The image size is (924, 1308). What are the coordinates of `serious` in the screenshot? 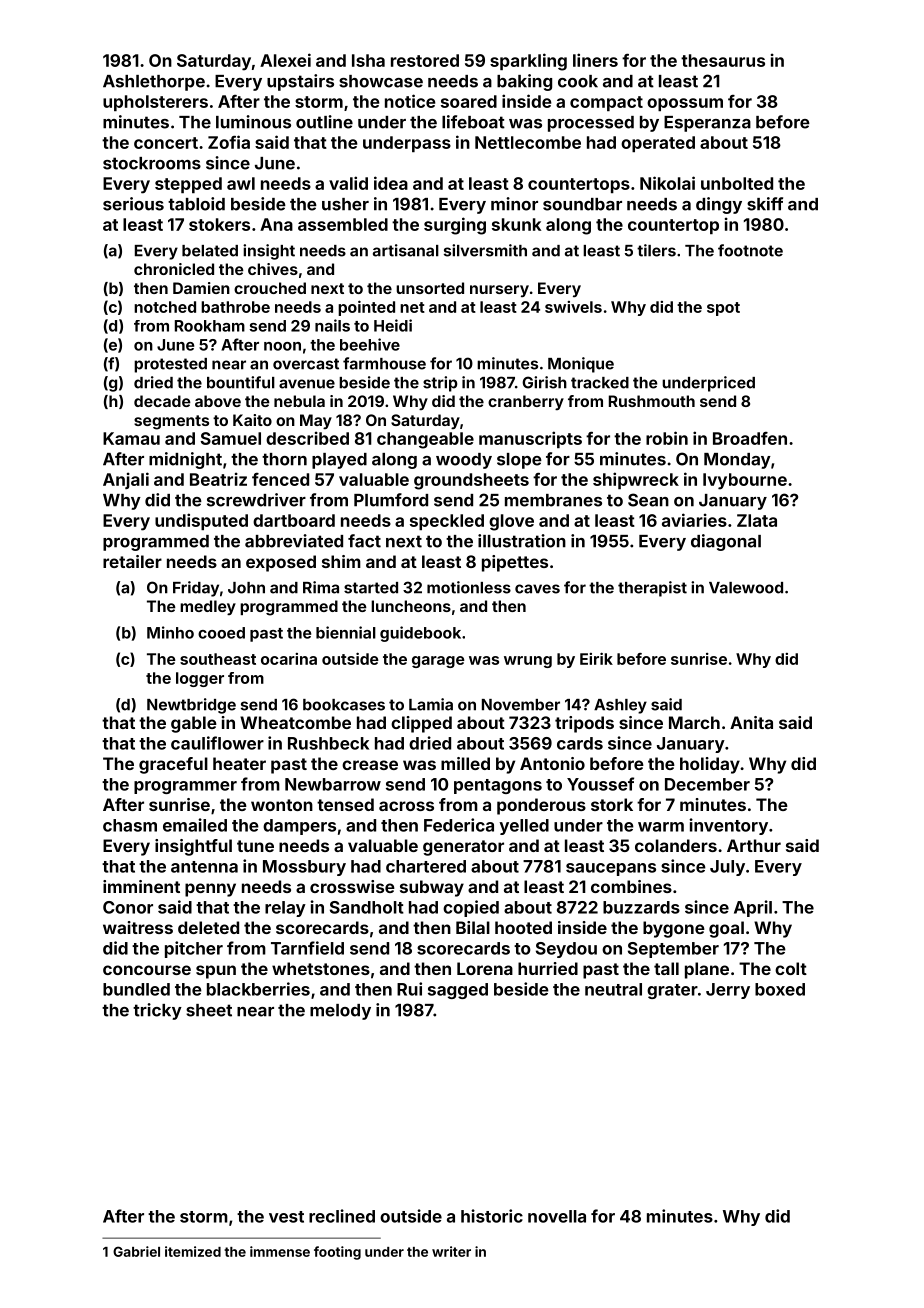 It's located at (133, 204).
